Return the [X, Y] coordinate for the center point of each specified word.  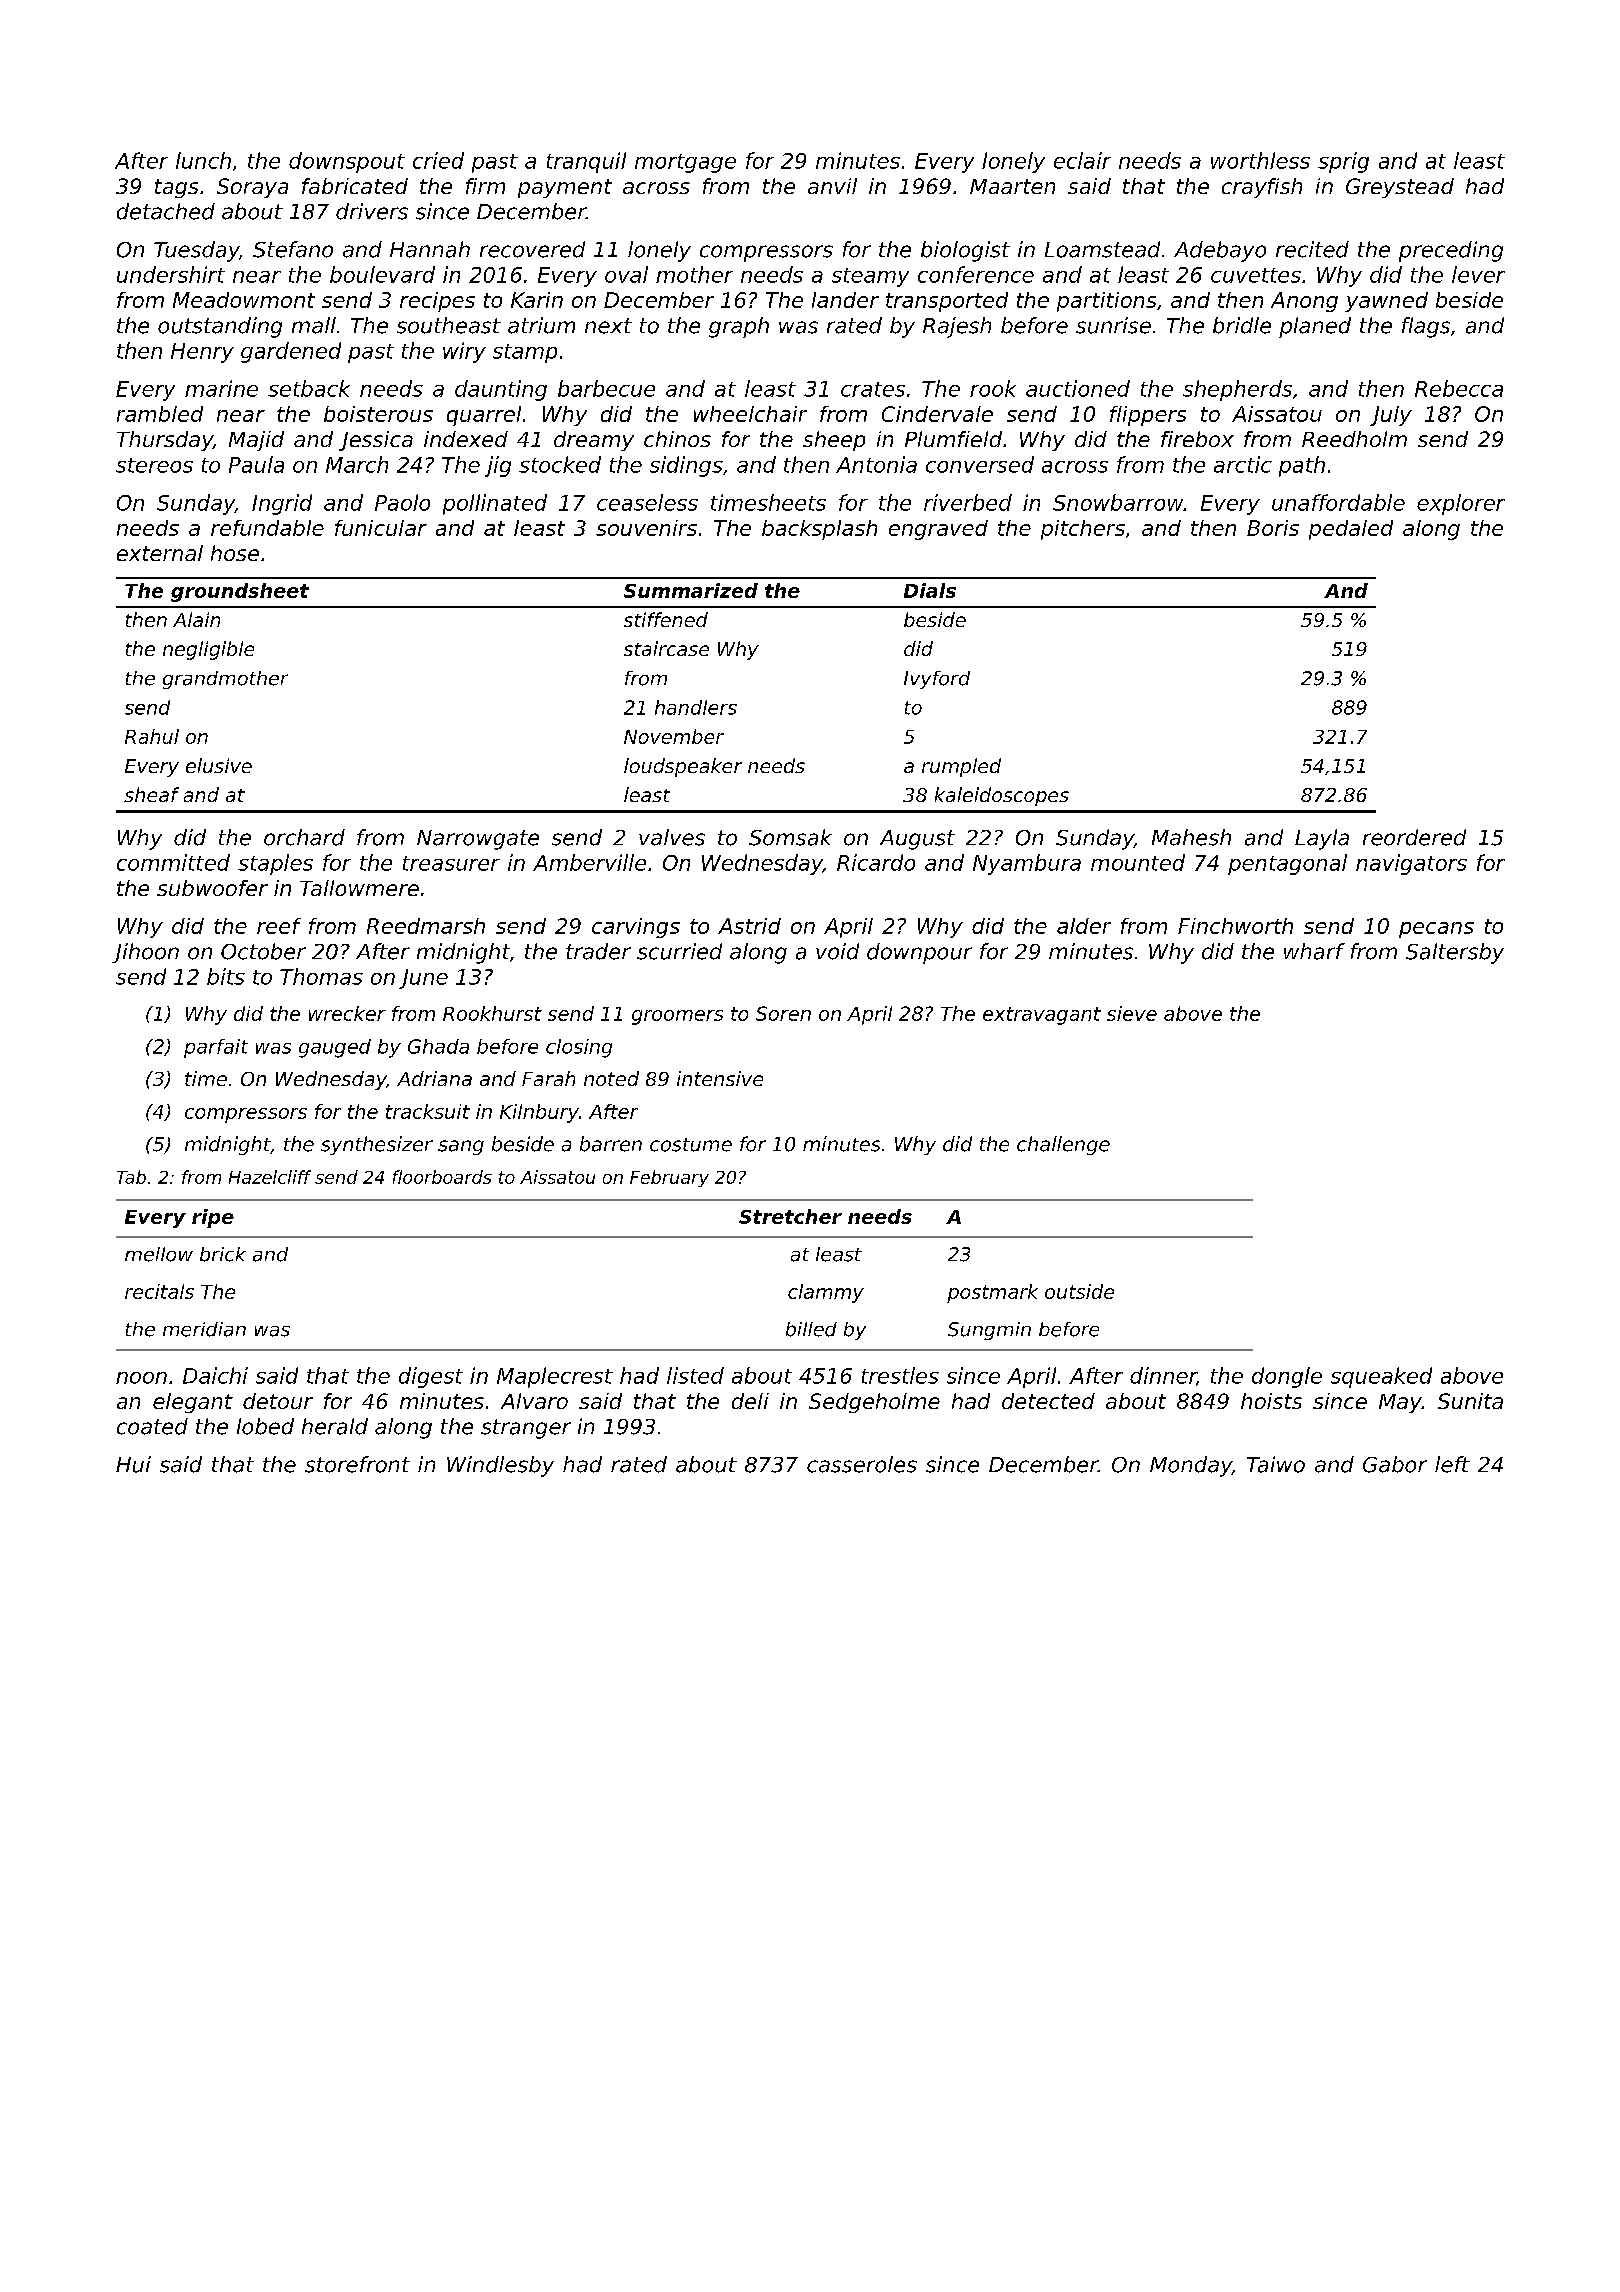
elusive [219, 765]
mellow [159, 1254]
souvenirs [646, 528]
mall [314, 325]
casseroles [862, 1464]
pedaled [1351, 530]
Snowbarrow [1118, 502]
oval [626, 274]
